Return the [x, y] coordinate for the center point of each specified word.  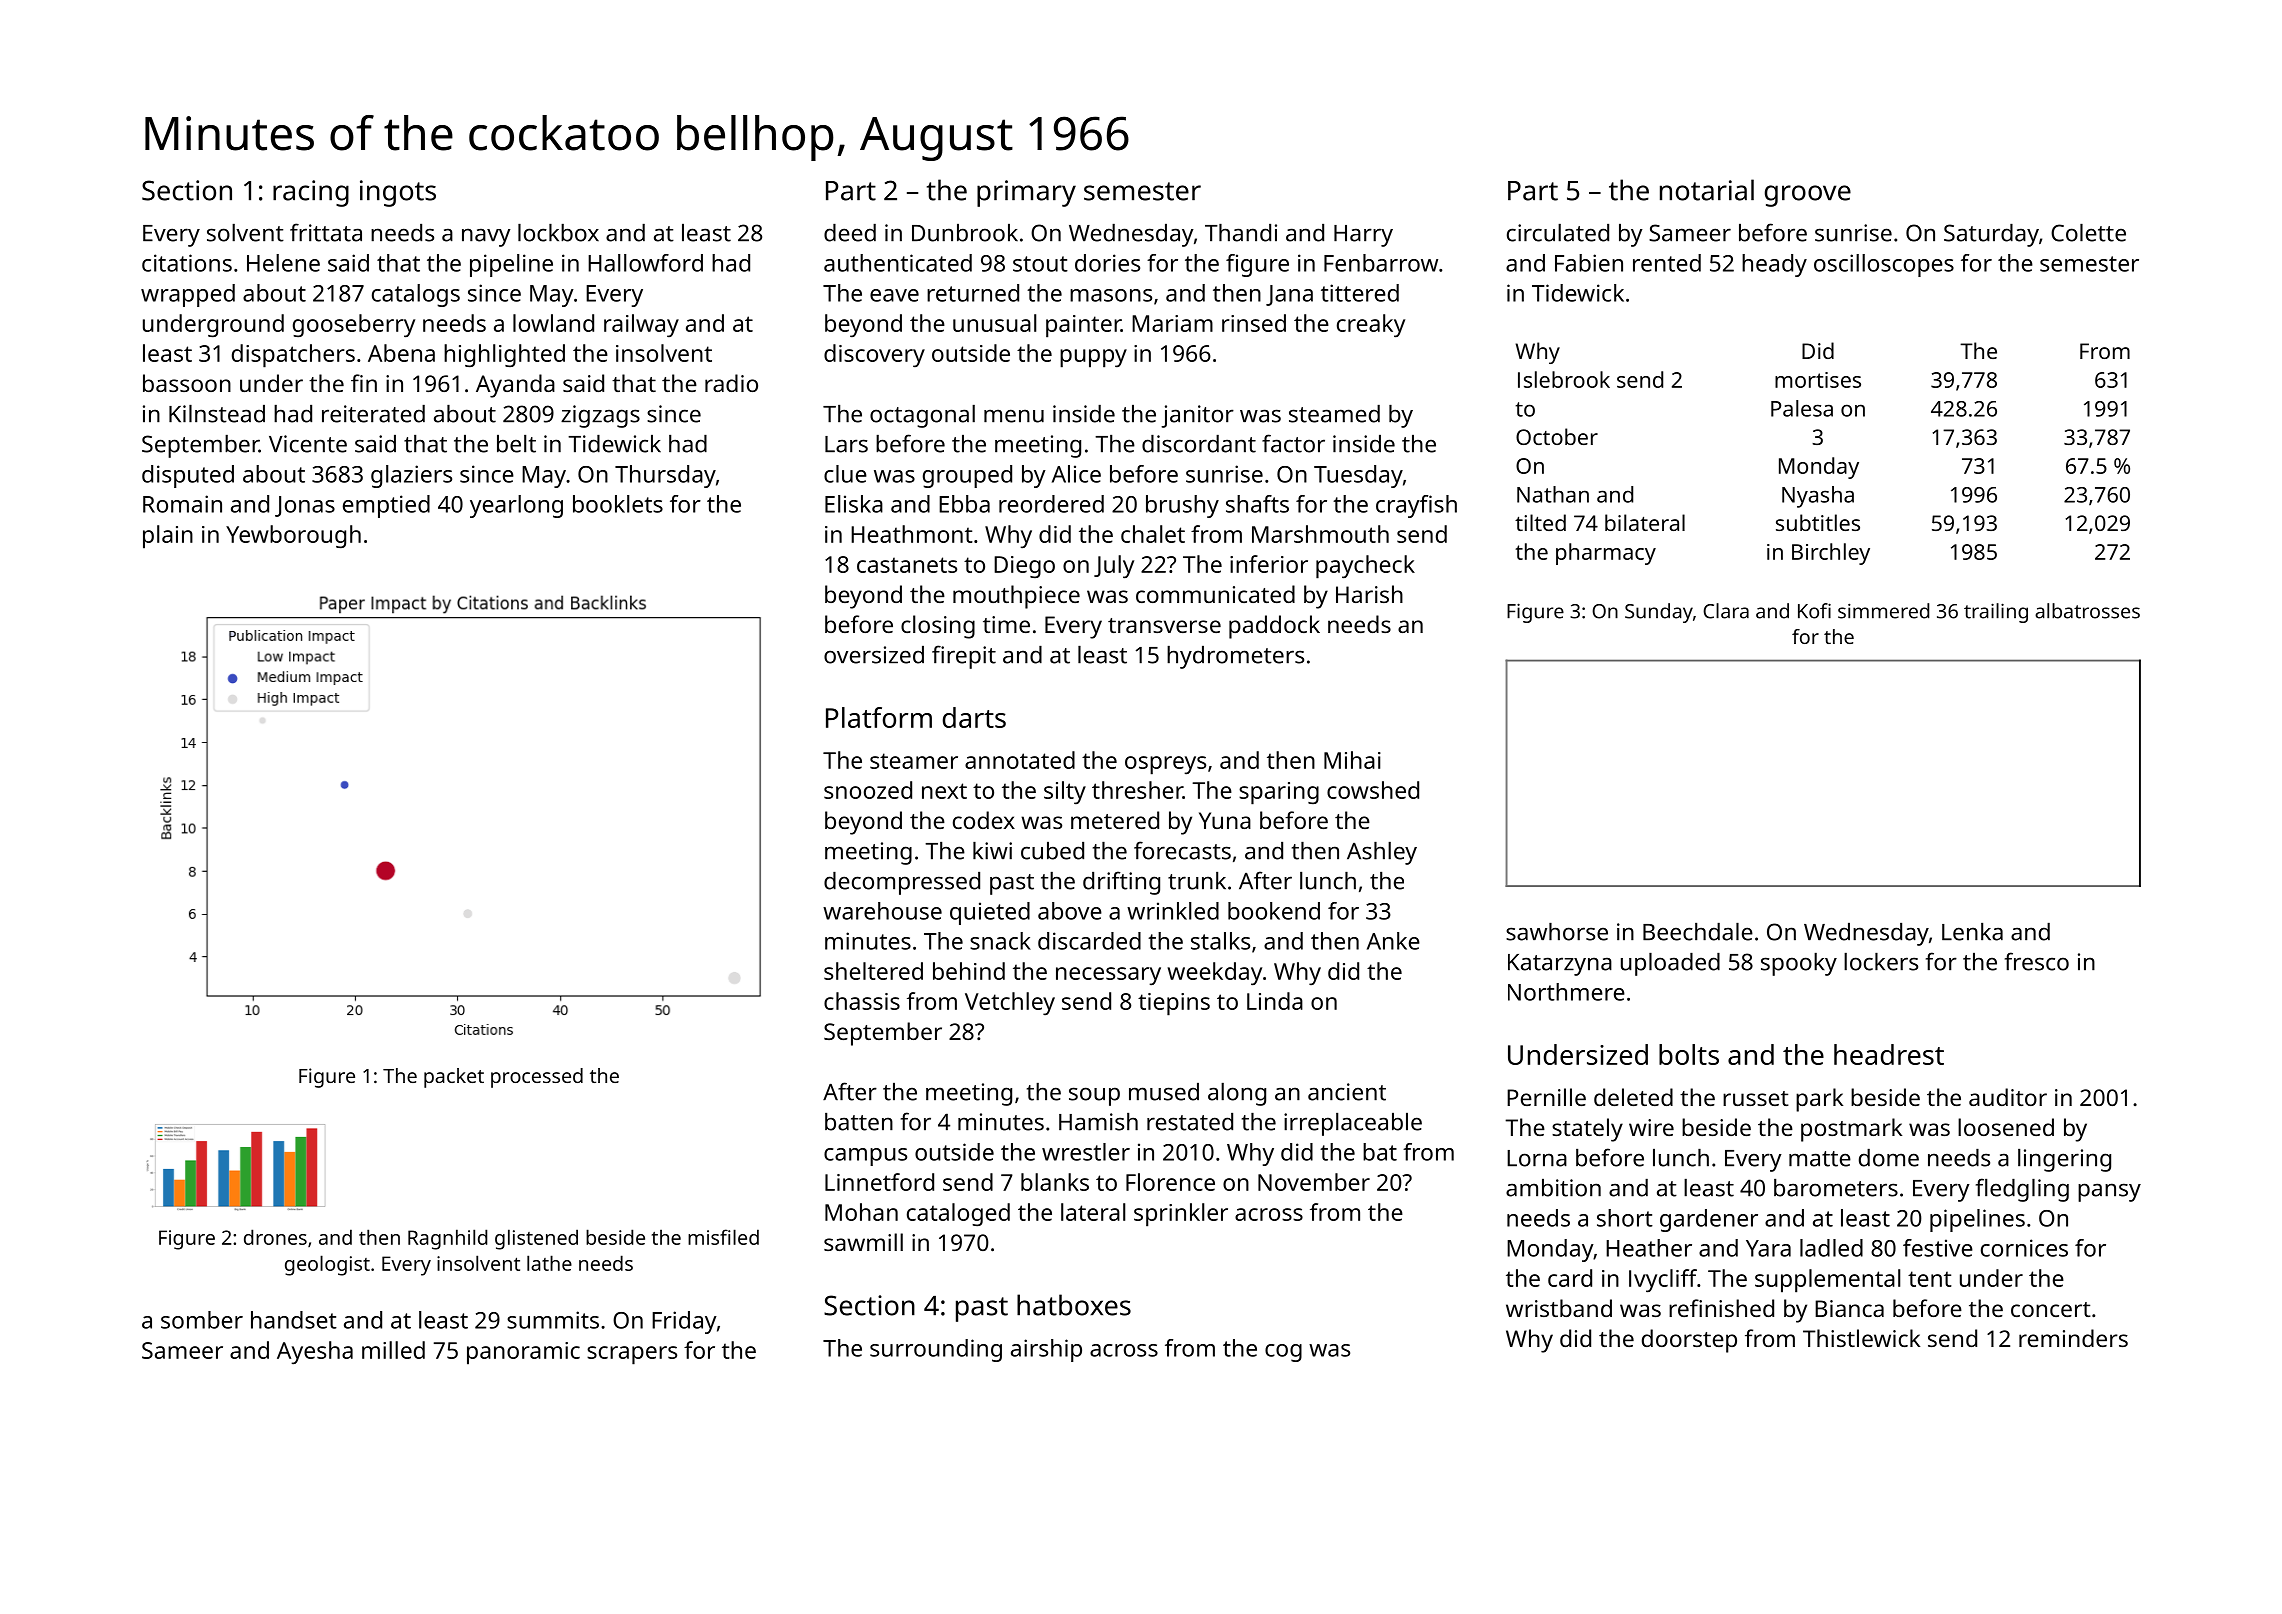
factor [1293, 443]
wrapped [188, 295]
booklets [618, 504]
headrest [1889, 1054]
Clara [1726, 611]
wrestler [1086, 1152]
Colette [2088, 233]
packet [454, 1078]
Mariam [1172, 323]
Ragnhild [447, 1239]
